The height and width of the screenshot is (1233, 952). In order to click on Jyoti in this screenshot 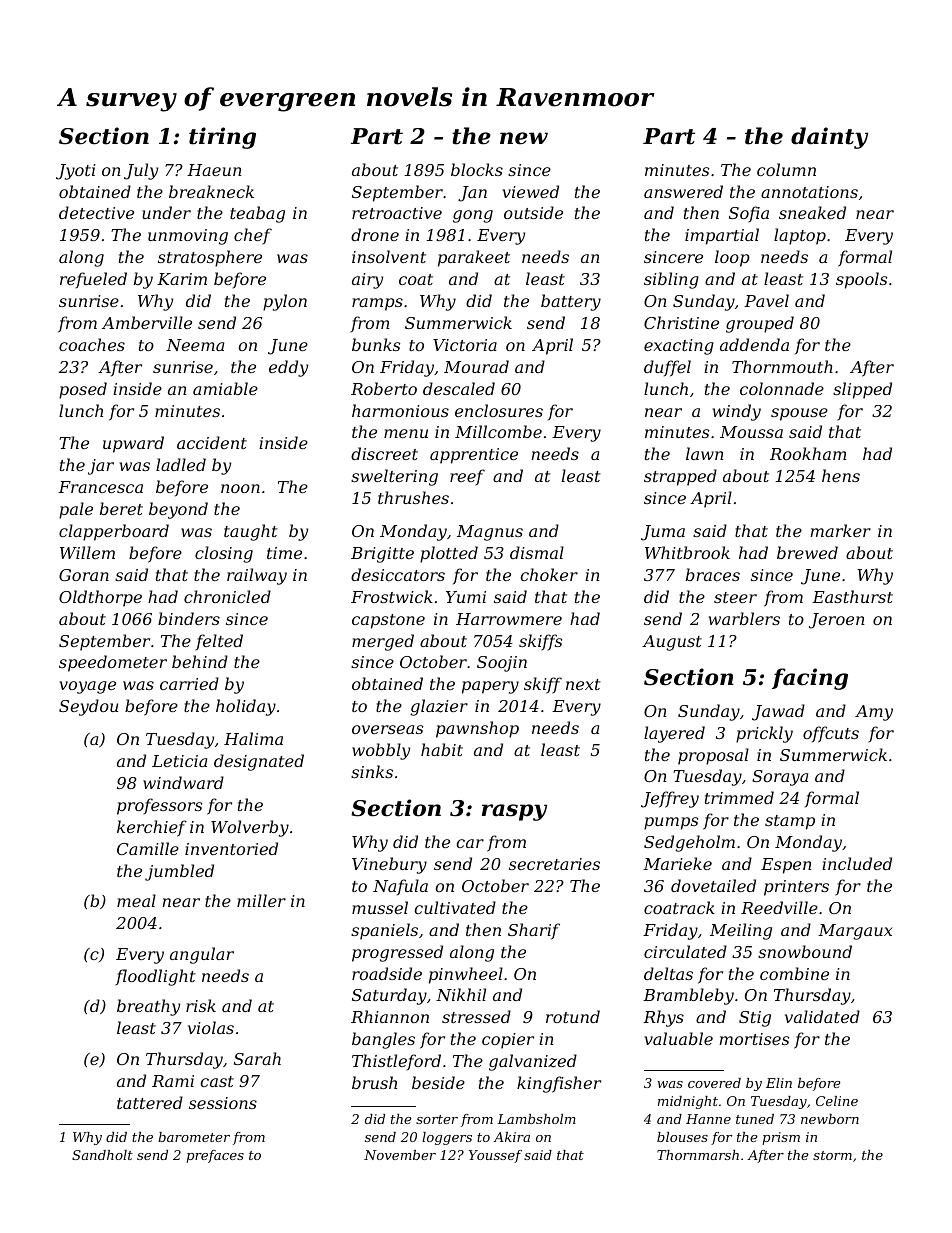, I will do `click(76, 172)`.
